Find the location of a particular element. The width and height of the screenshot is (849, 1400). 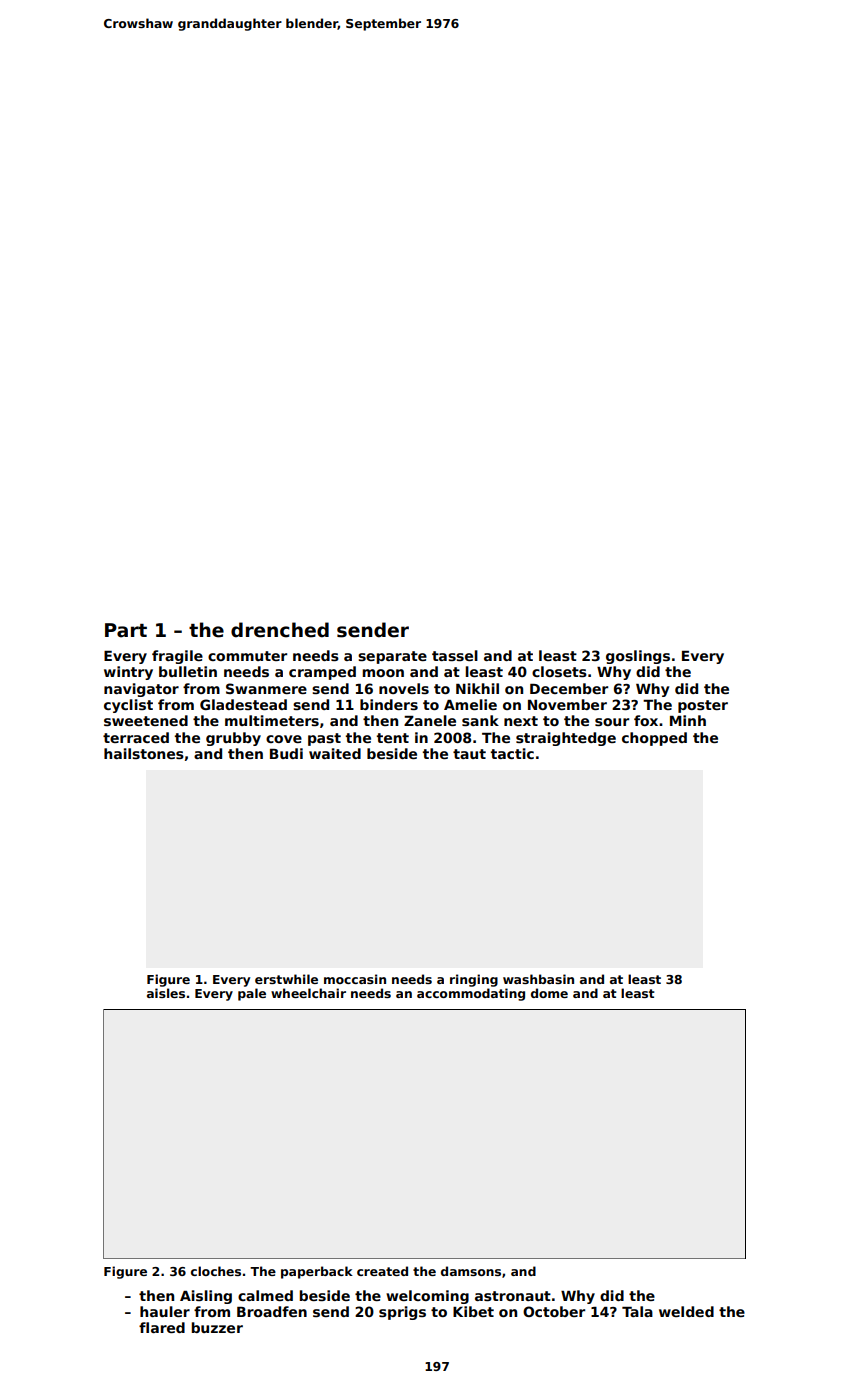

hailstones is located at coordinates (144, 753).
